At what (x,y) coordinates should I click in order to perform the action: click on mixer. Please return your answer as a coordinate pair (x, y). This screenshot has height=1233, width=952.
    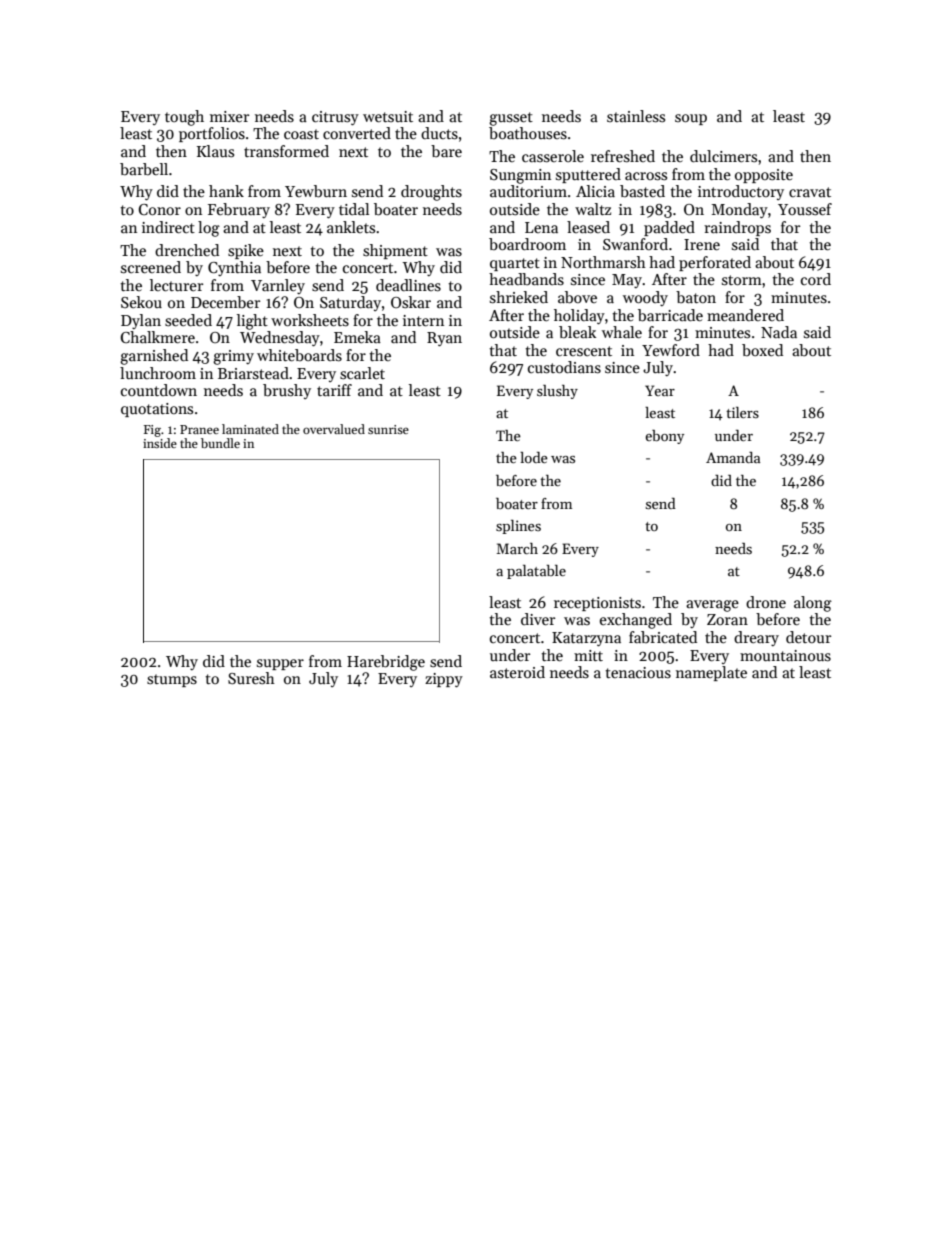
    Looking at the image, I should click on (229, 116).
